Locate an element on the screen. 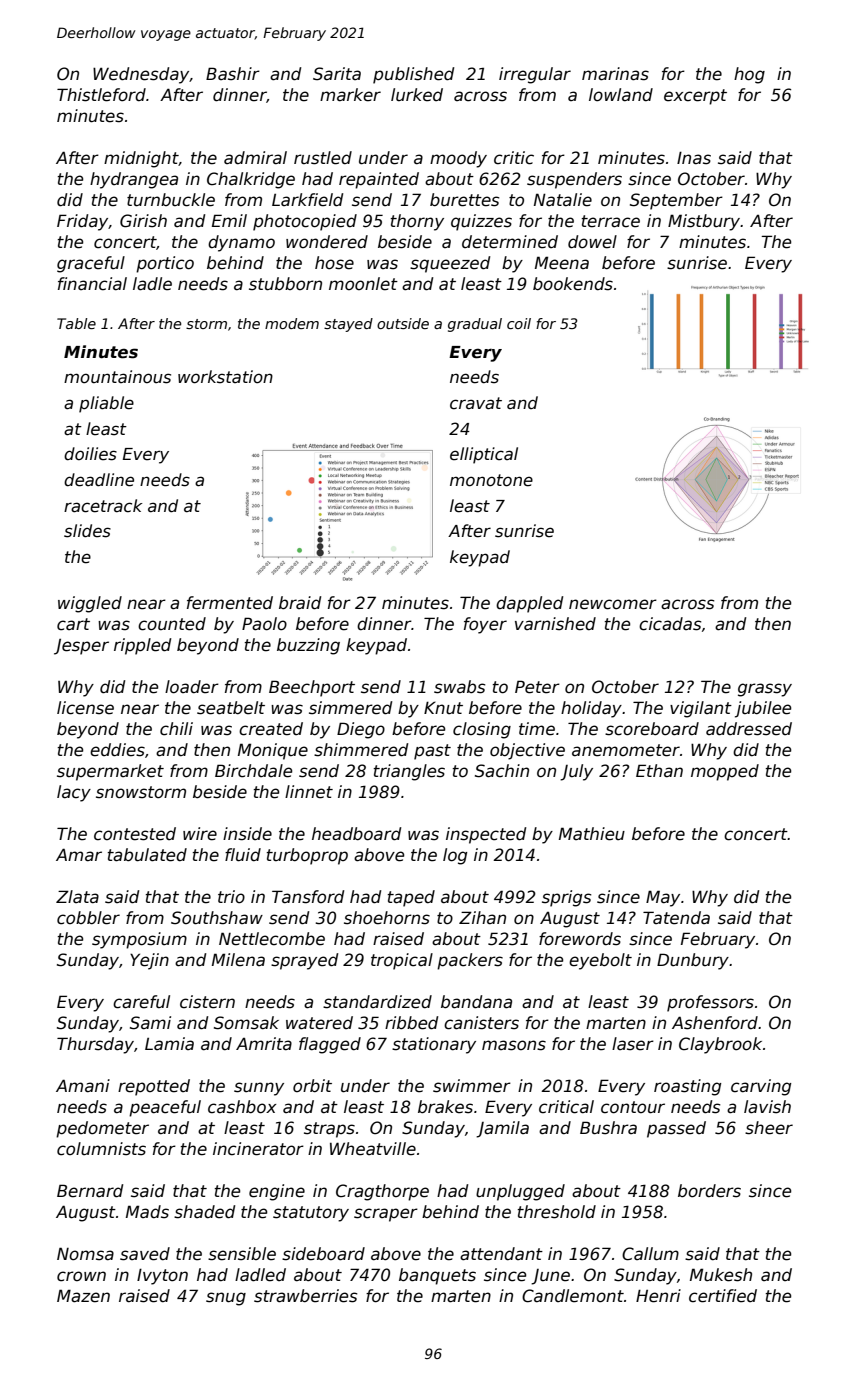 This screenshot has height=1400, width=849. Thistleford is located at coordinates (101, 95).
